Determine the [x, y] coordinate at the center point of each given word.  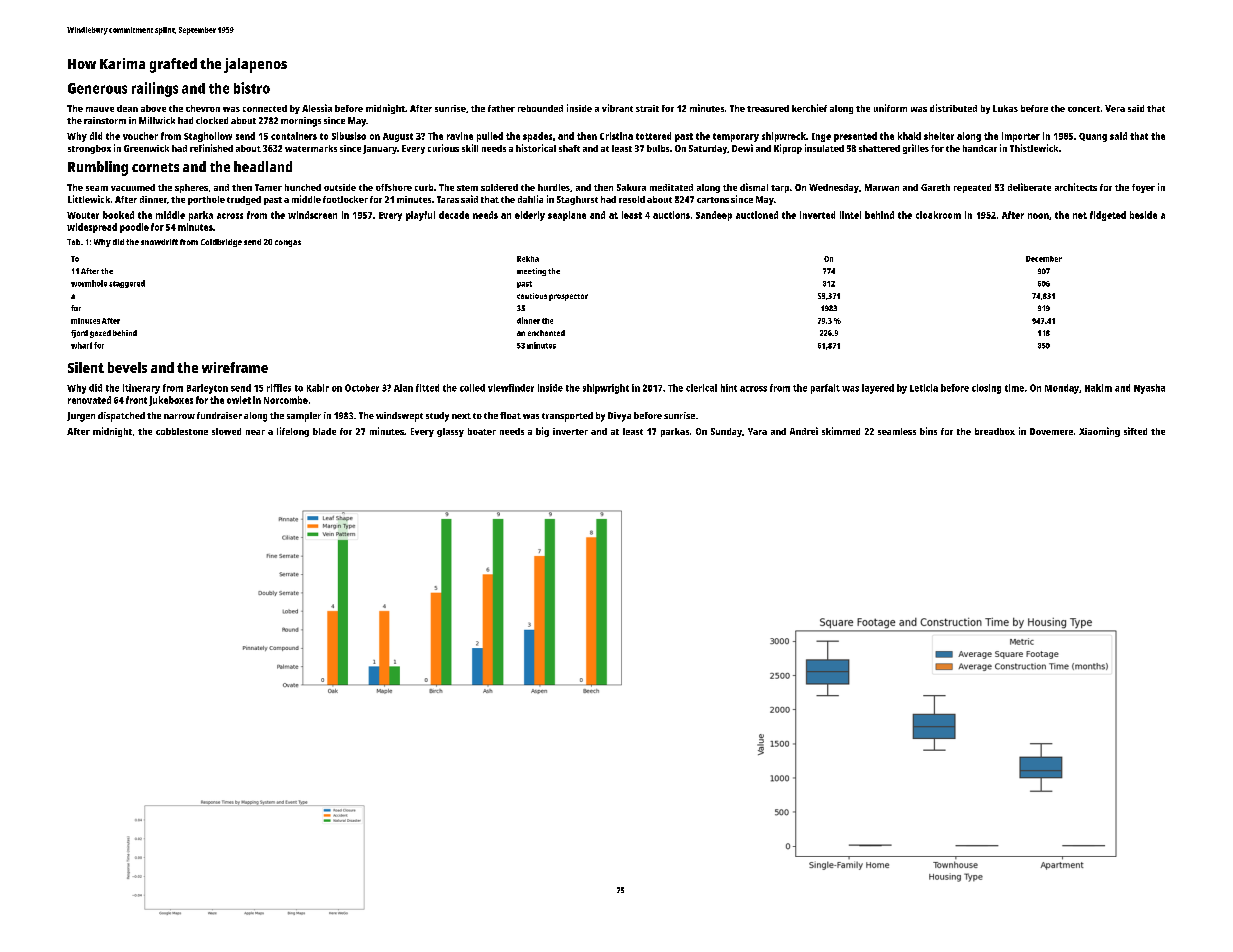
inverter [570, 431]
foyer [1143, 188]
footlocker [345, 199]
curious [443, 148]
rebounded [540, 108]
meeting [531, 272]
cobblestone [182, 431]
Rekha [528, 259]
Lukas [1005, 108]
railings [155, 89]
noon [1038, 216]
